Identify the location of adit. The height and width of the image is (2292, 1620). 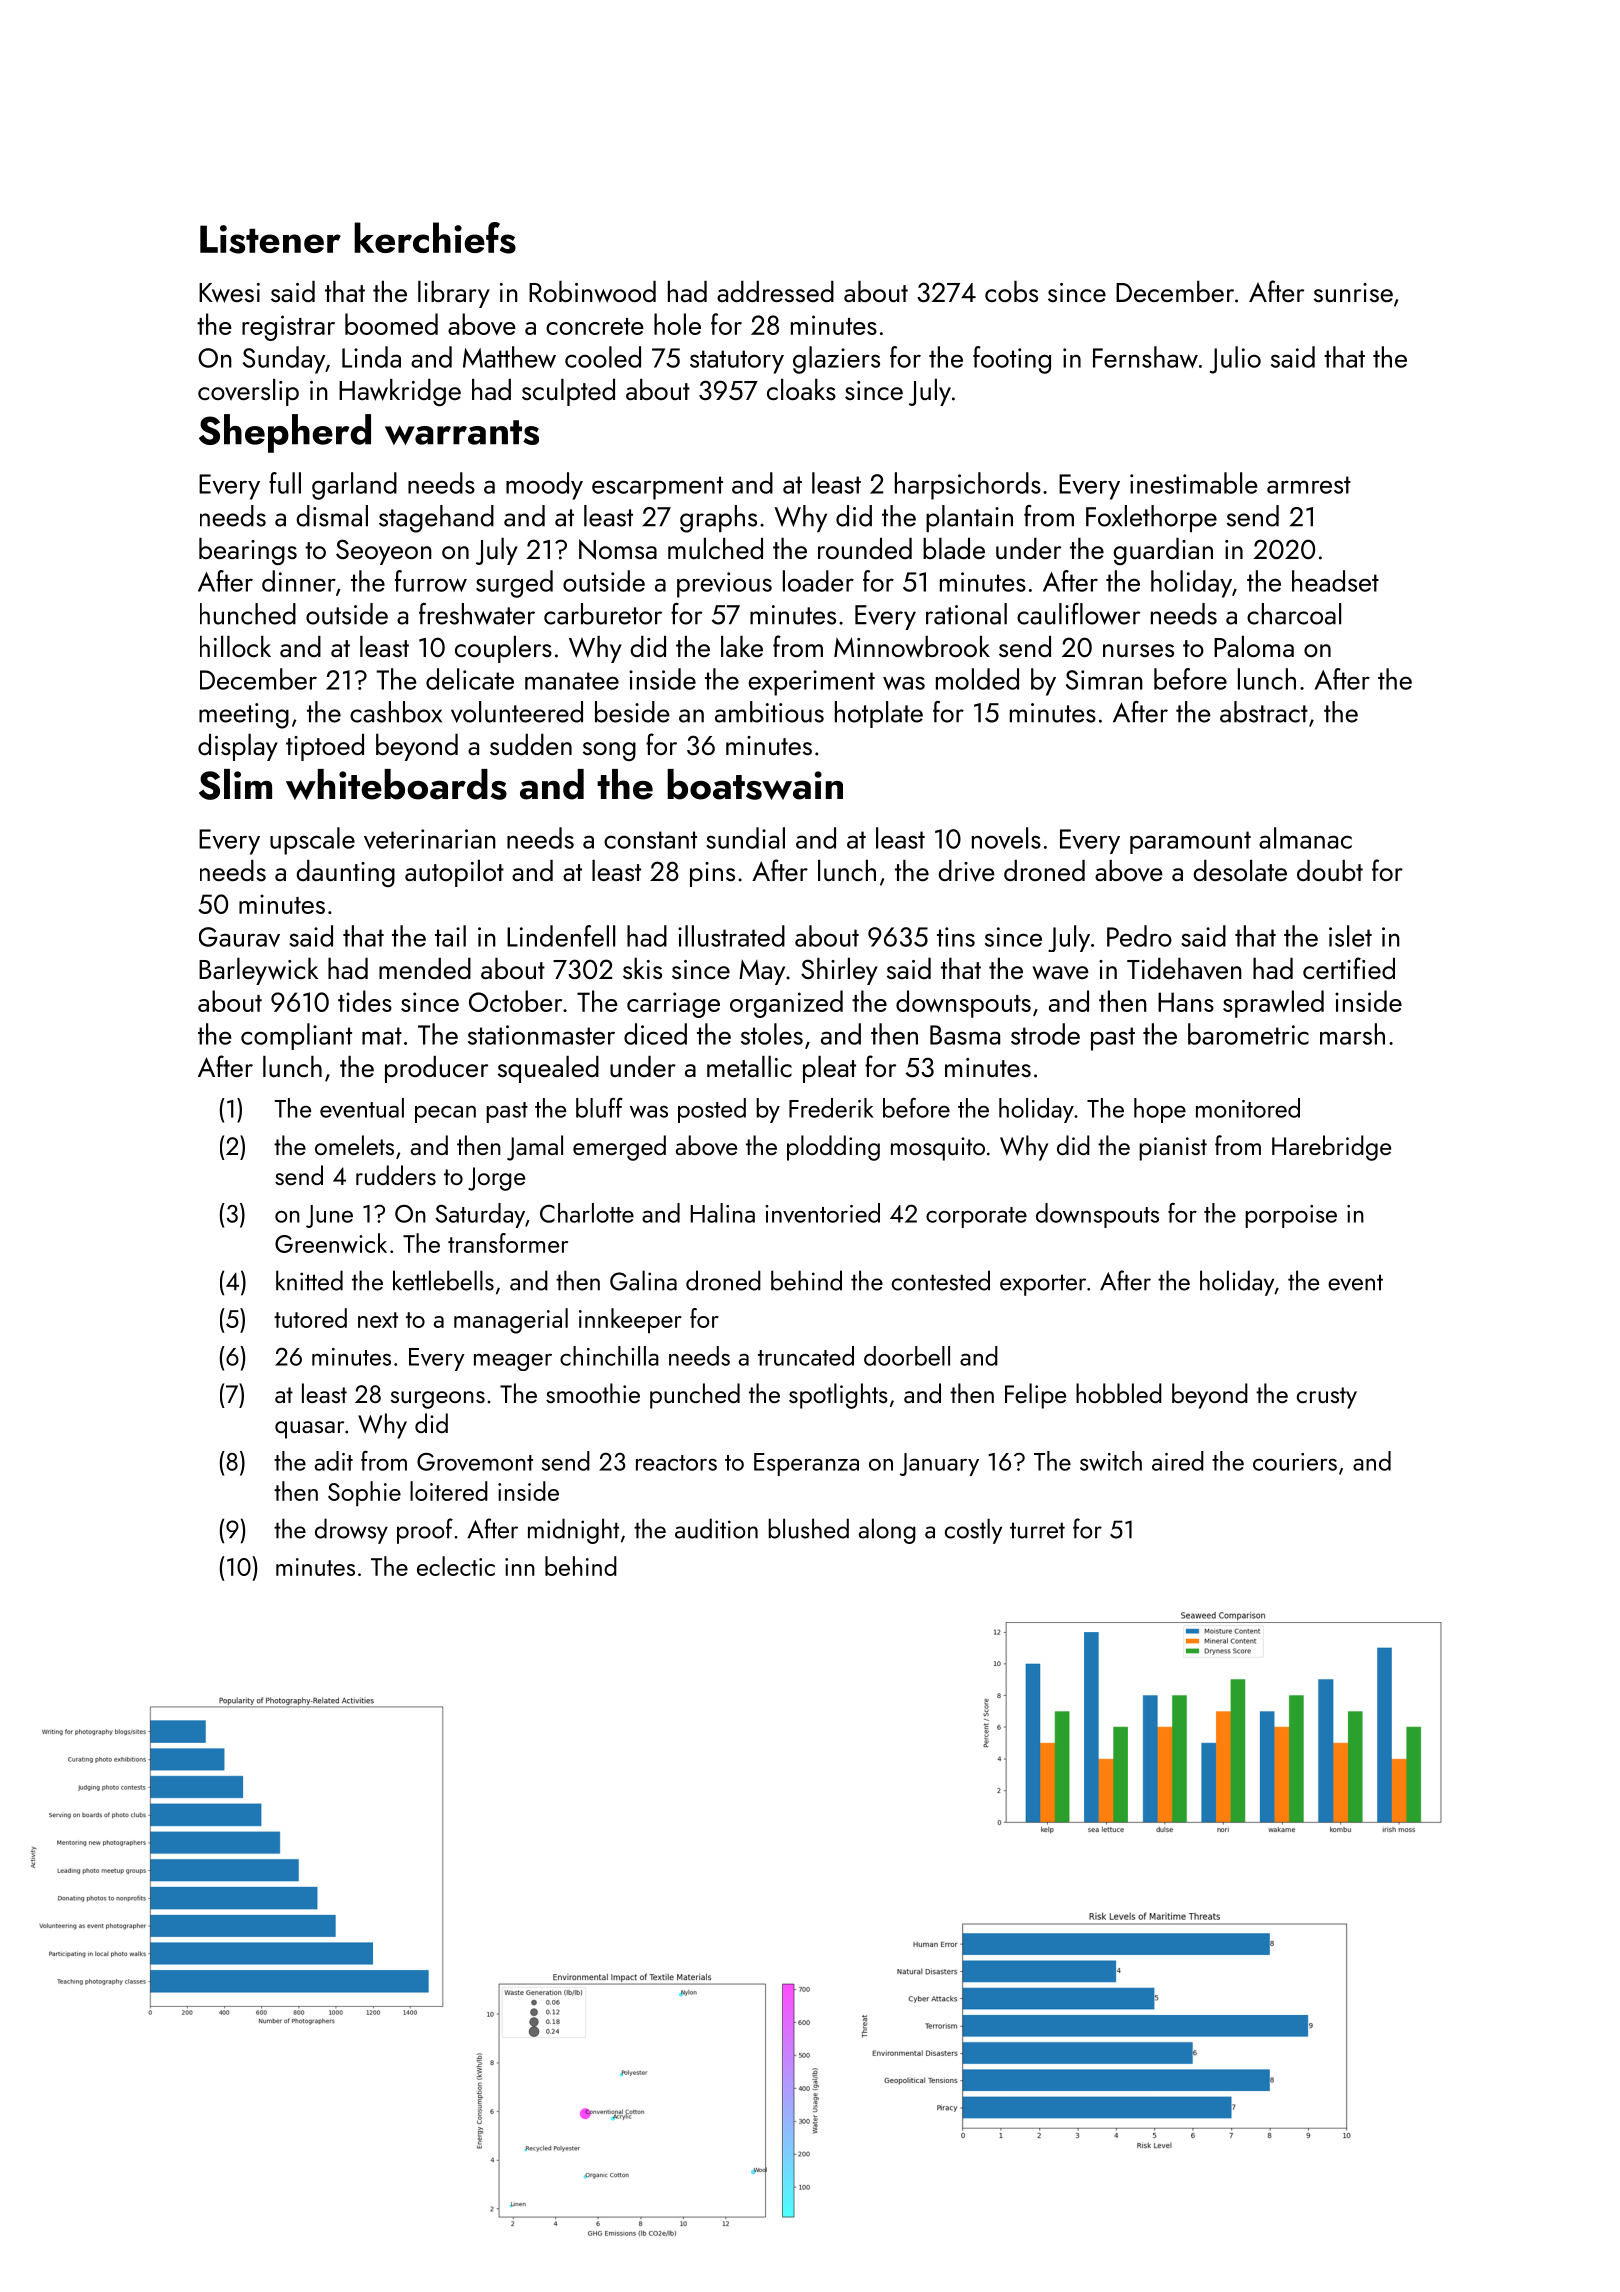
(334, 1461).
